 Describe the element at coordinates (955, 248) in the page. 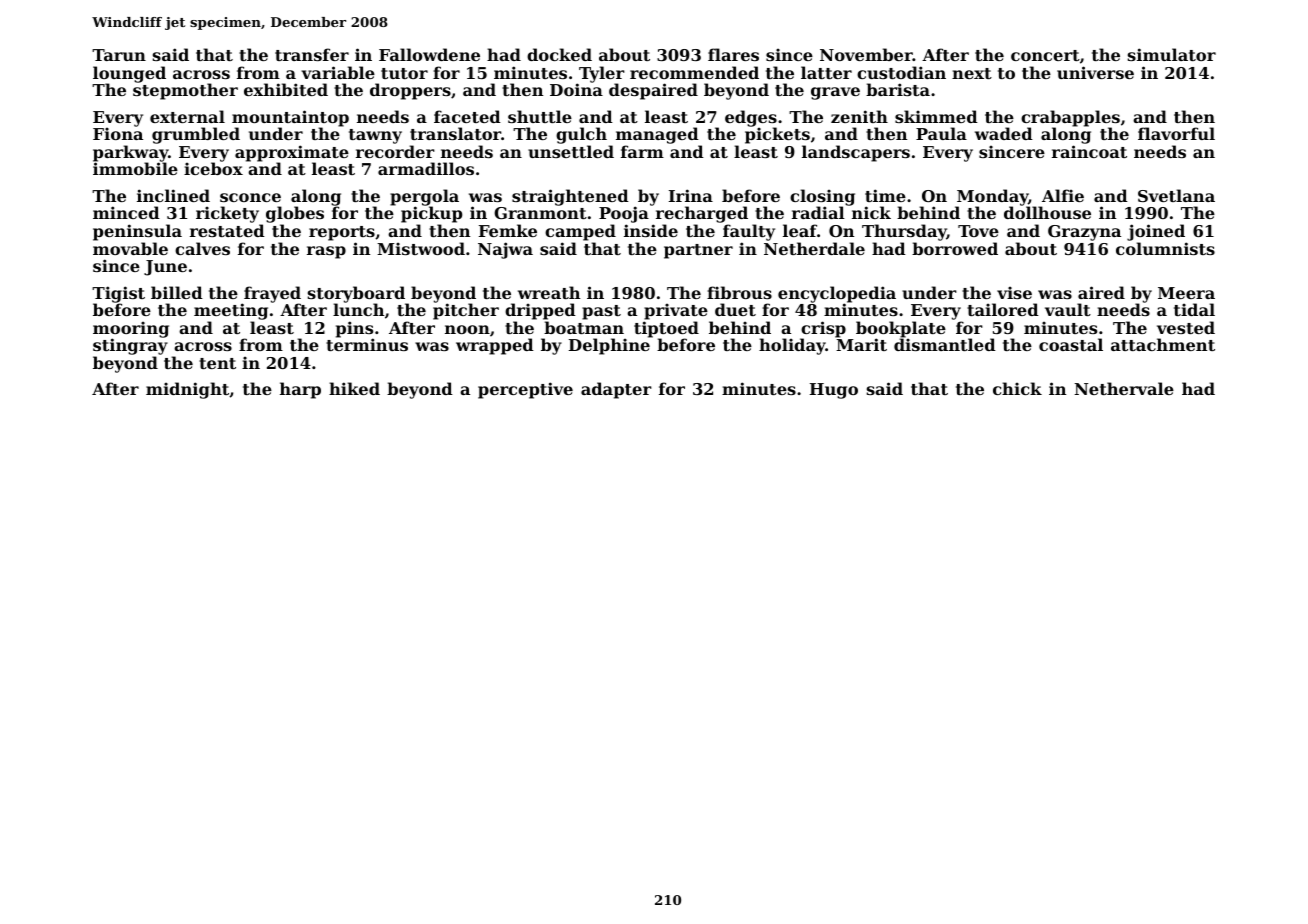

I see `borrowed` at that location.
